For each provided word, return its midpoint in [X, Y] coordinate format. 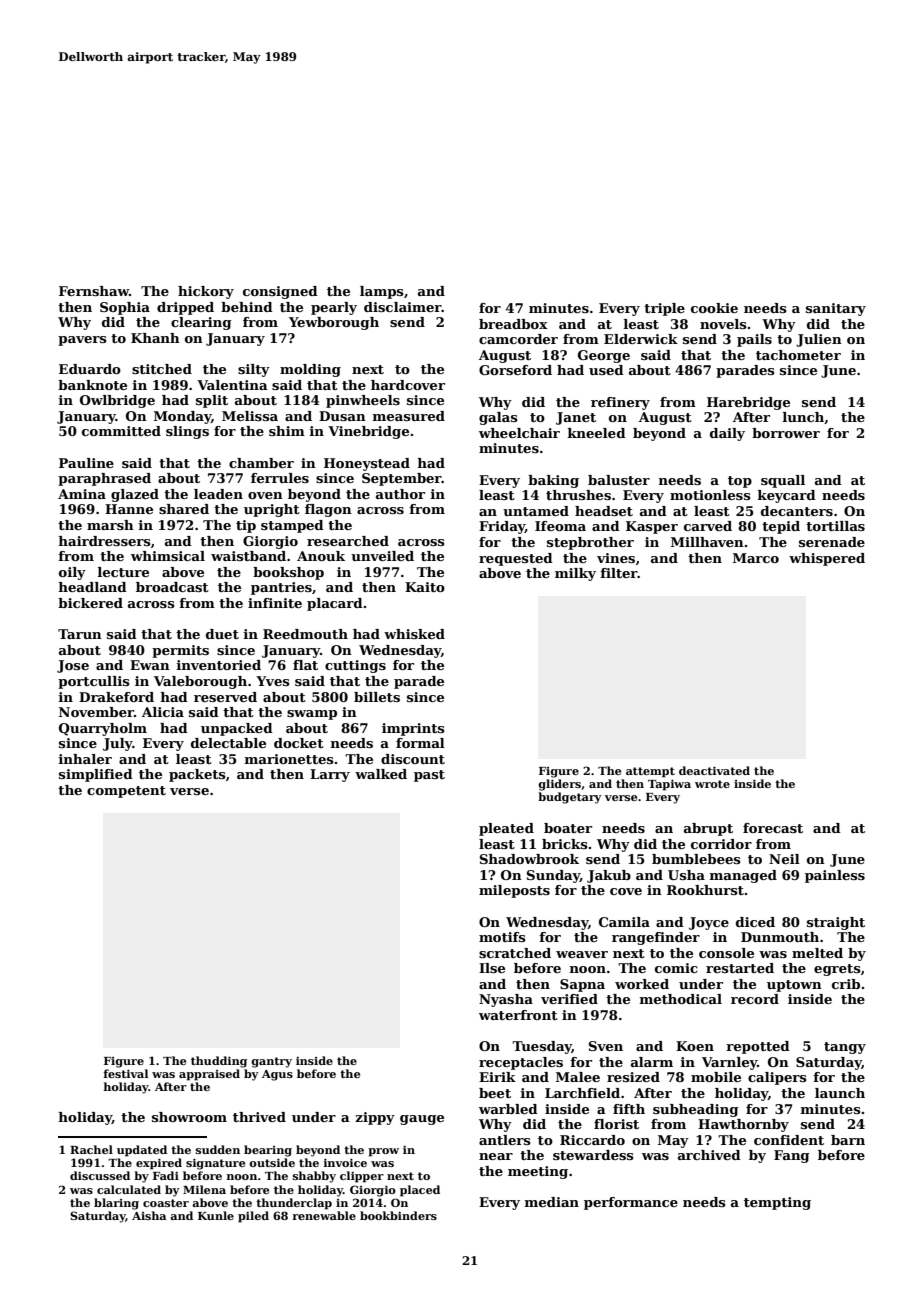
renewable [324, 1215]
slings [187, 432]
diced [755, 922]
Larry [330, 775]
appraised [209, 1075]
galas [498, 418]
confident [789, 1140]
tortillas [835, 526]
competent [126, 792]
